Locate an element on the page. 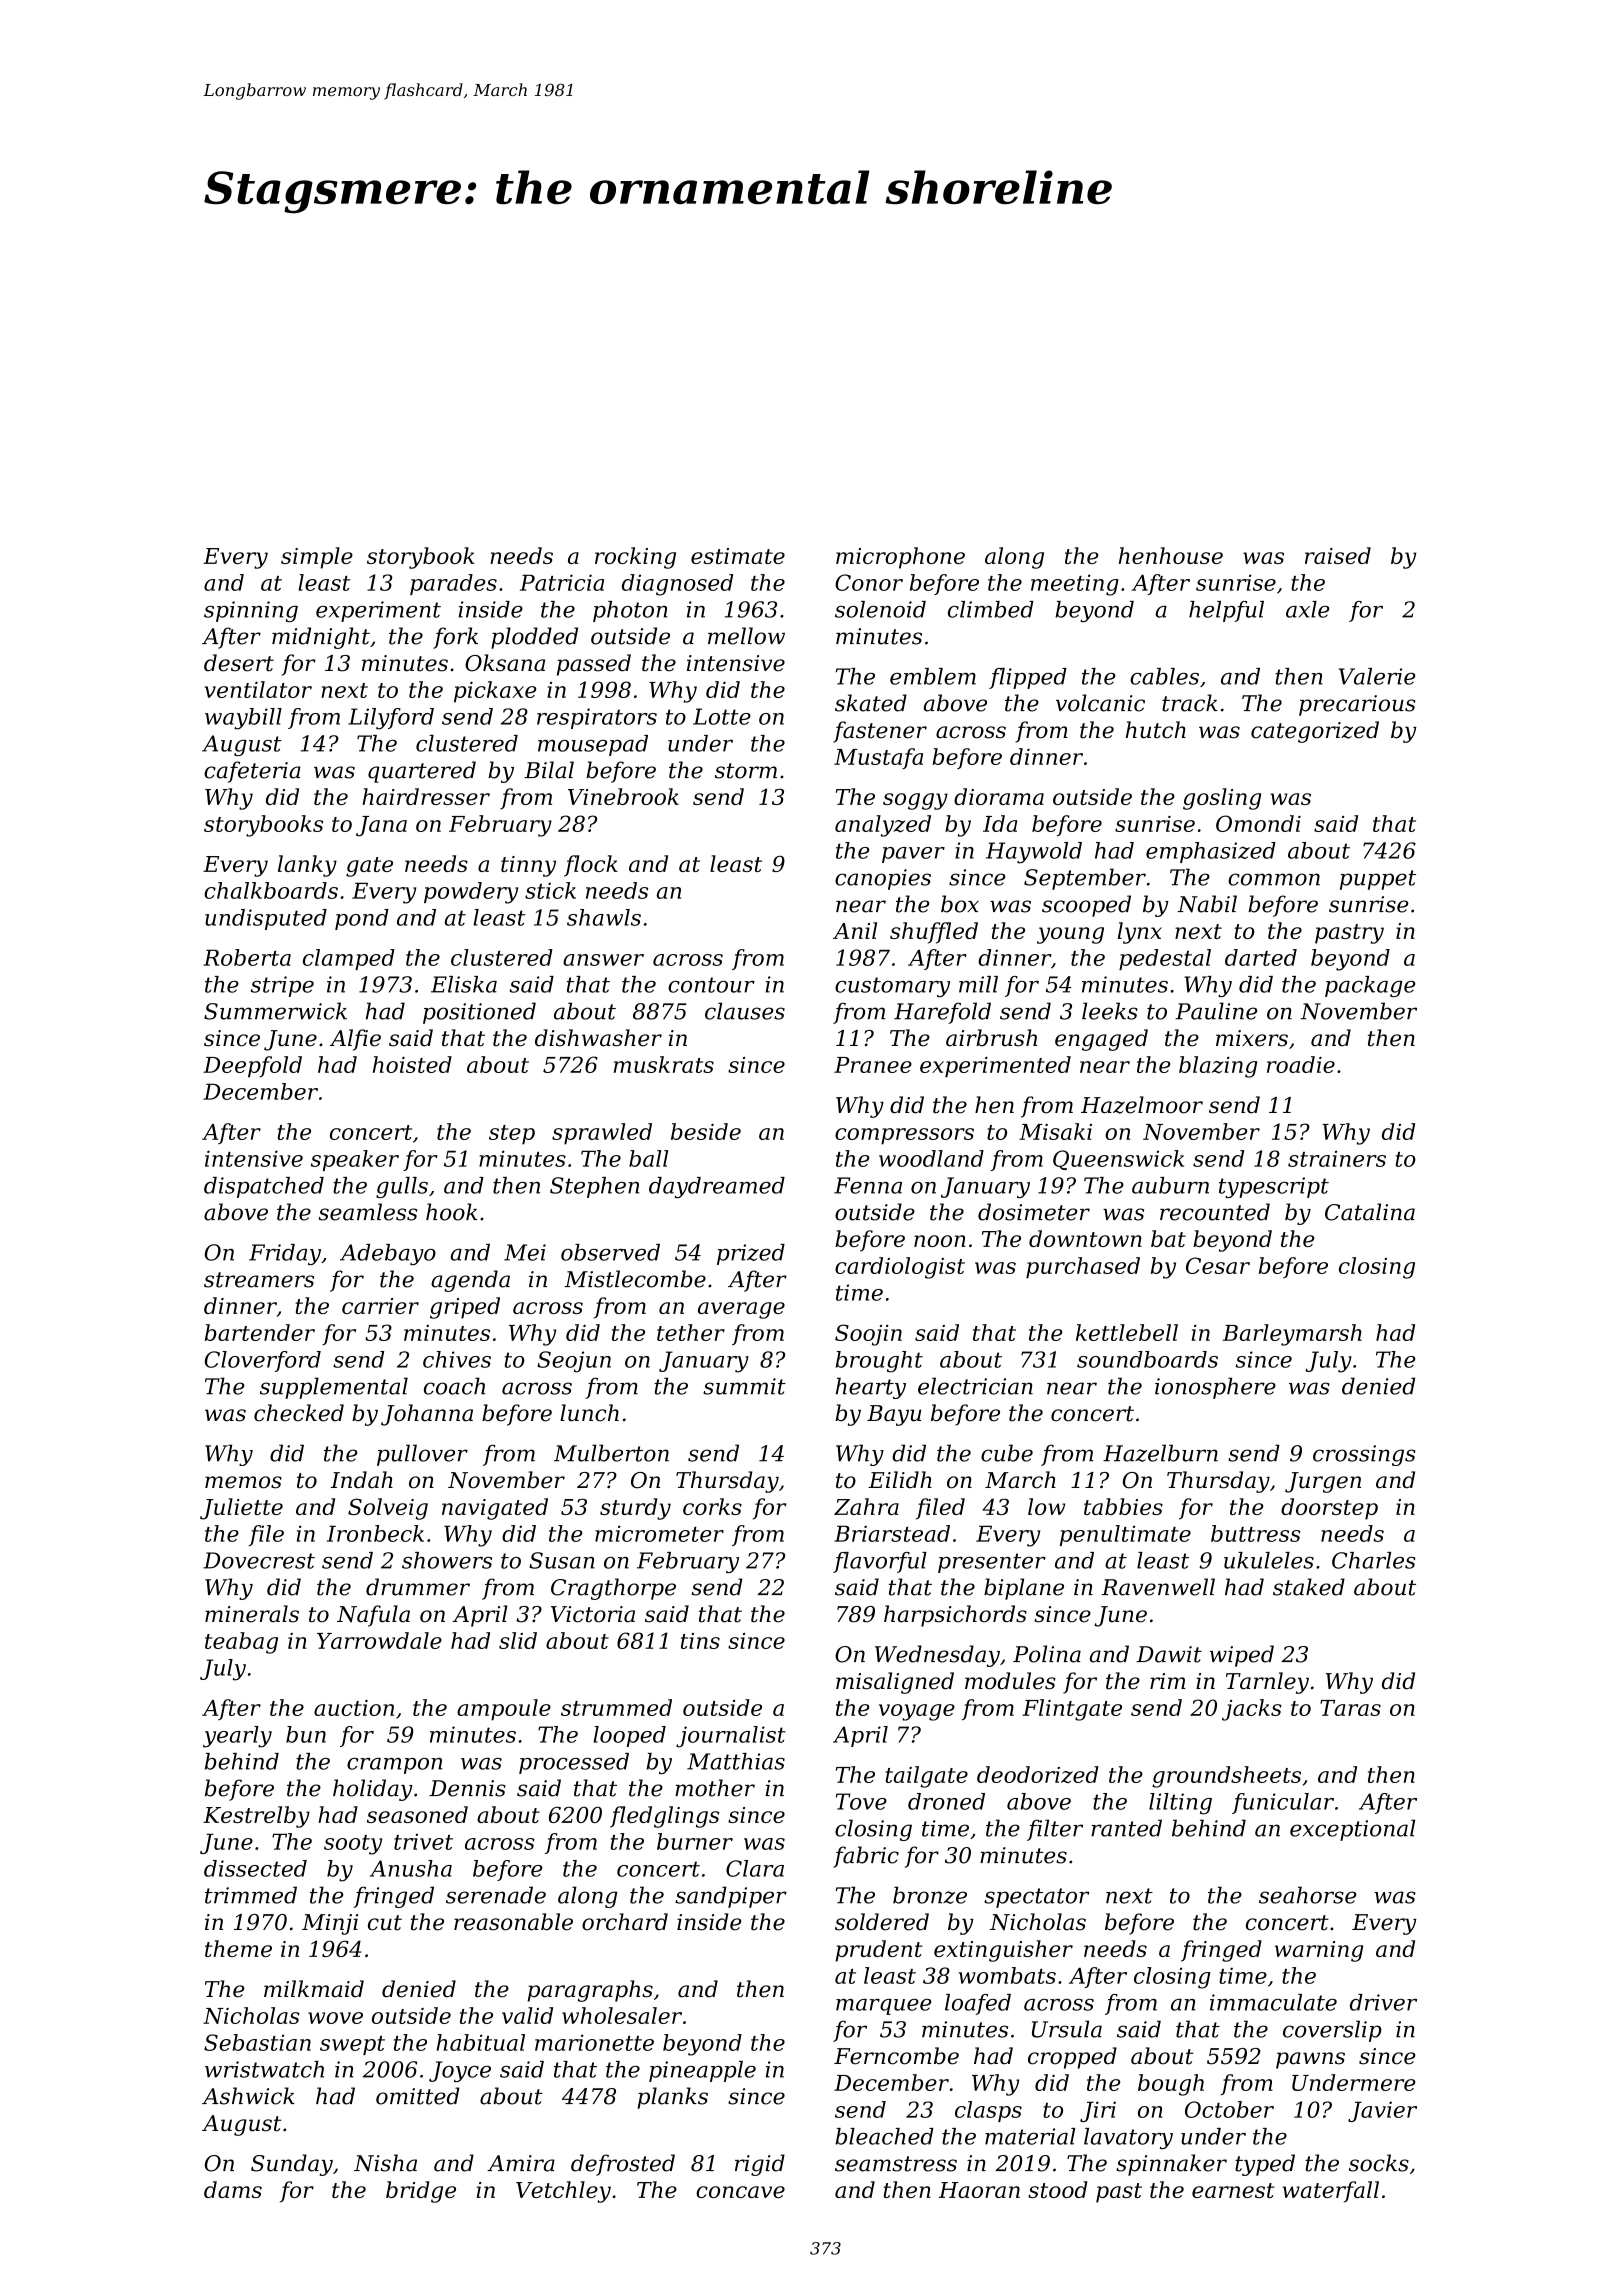 The image size is (1620, 2292). Taras is located at coordinates (1350, 1708).
